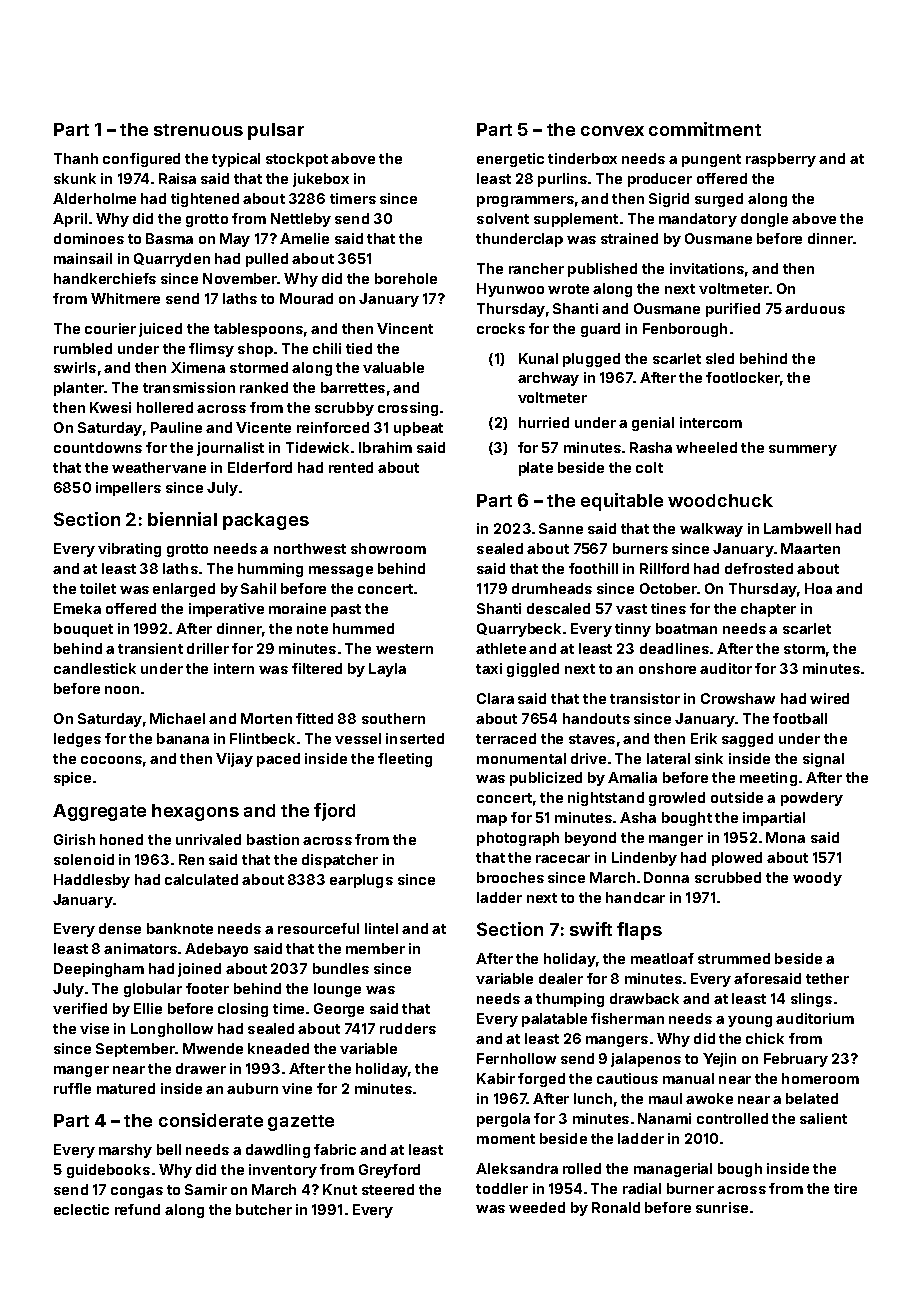 The height and width of the screenshot is (1308, 924). What do you see at coordinates (126, 1088) in the screenshot?
I see `matured` at bounding box center [126, 1088].
